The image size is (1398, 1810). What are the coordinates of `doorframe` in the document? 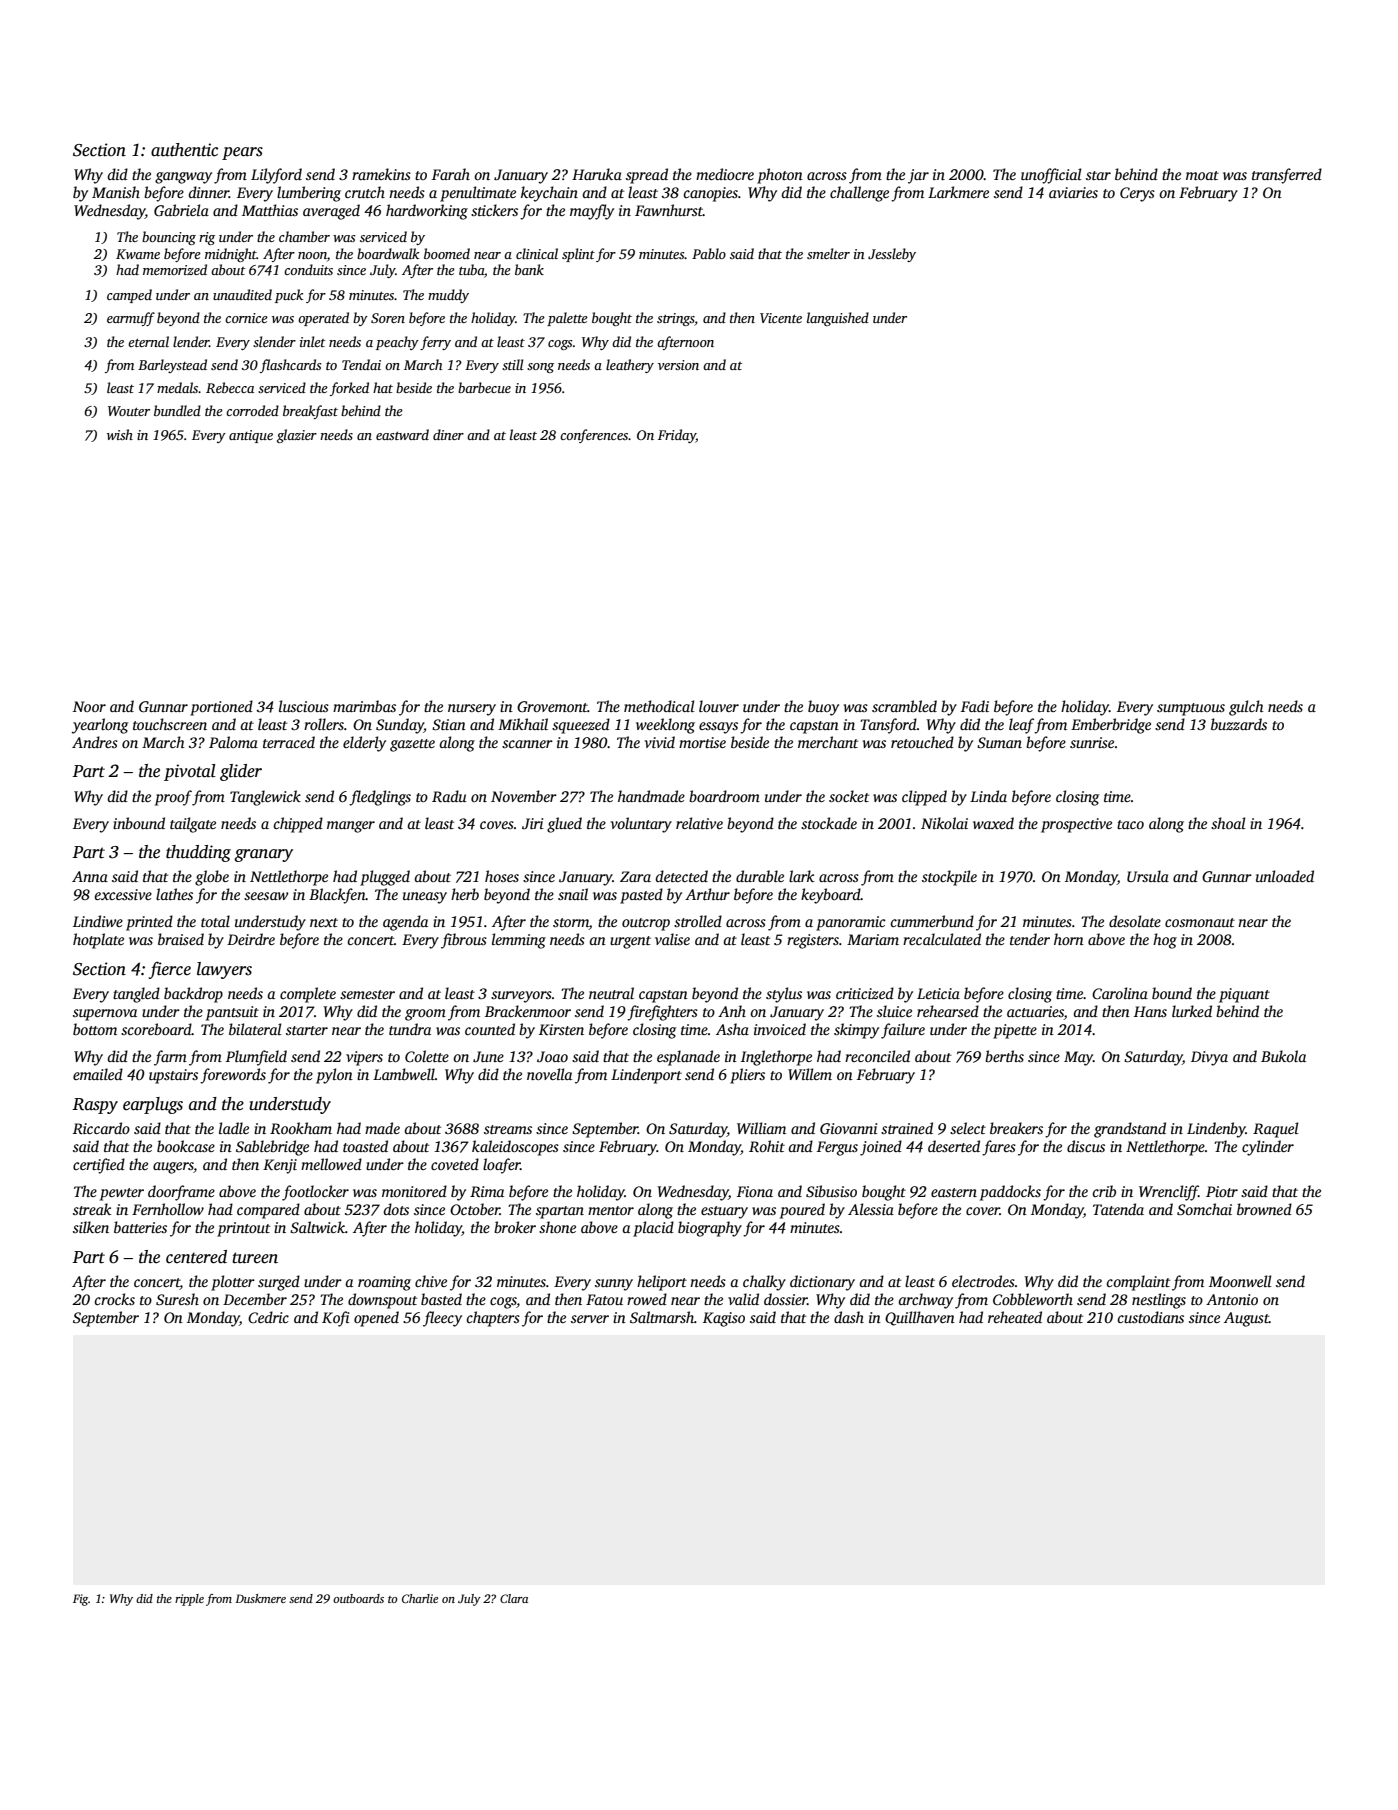 It's located at (181, 1193).
